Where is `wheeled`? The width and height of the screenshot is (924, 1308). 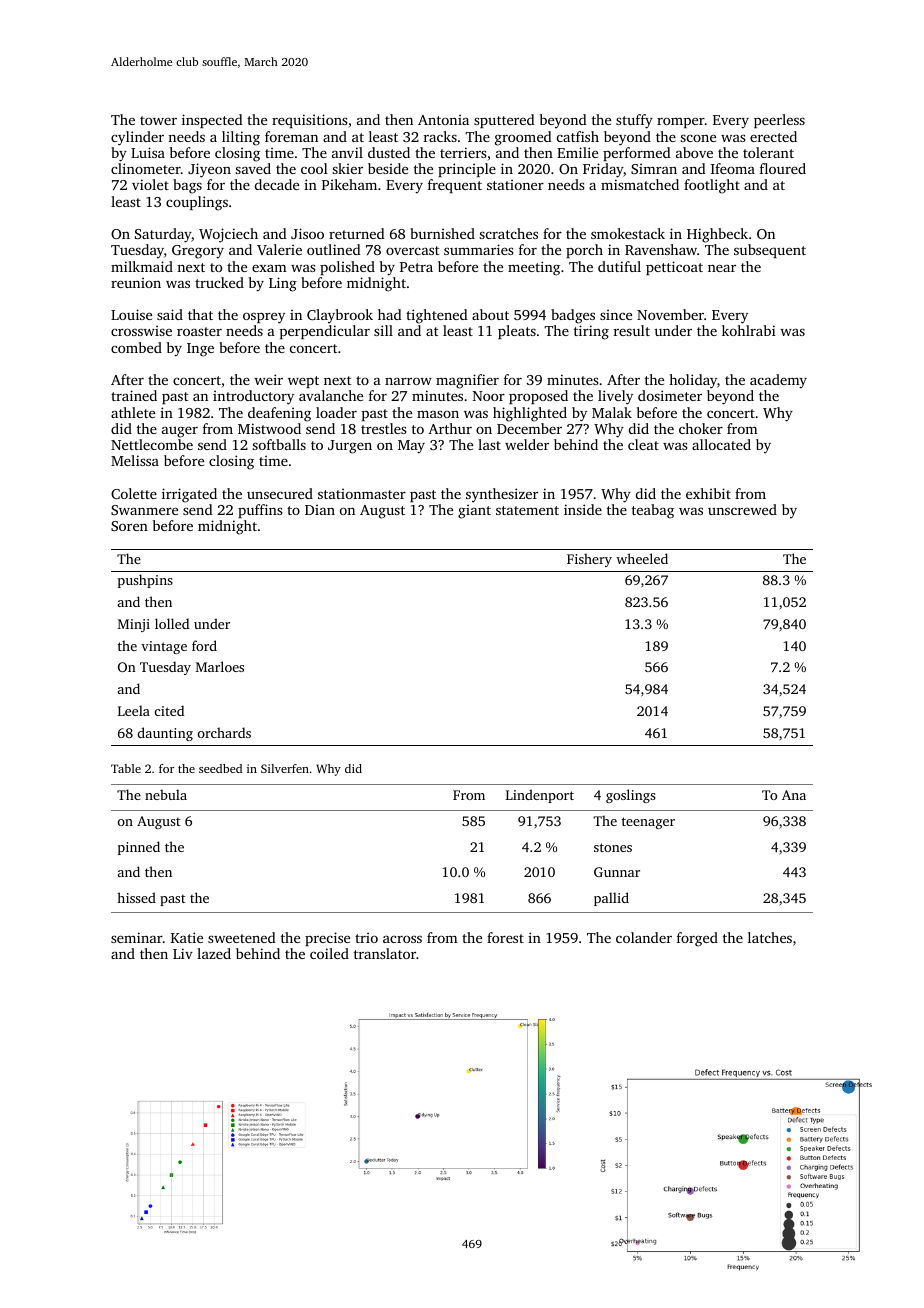 wheeled is located at coordinates (642, 558).
